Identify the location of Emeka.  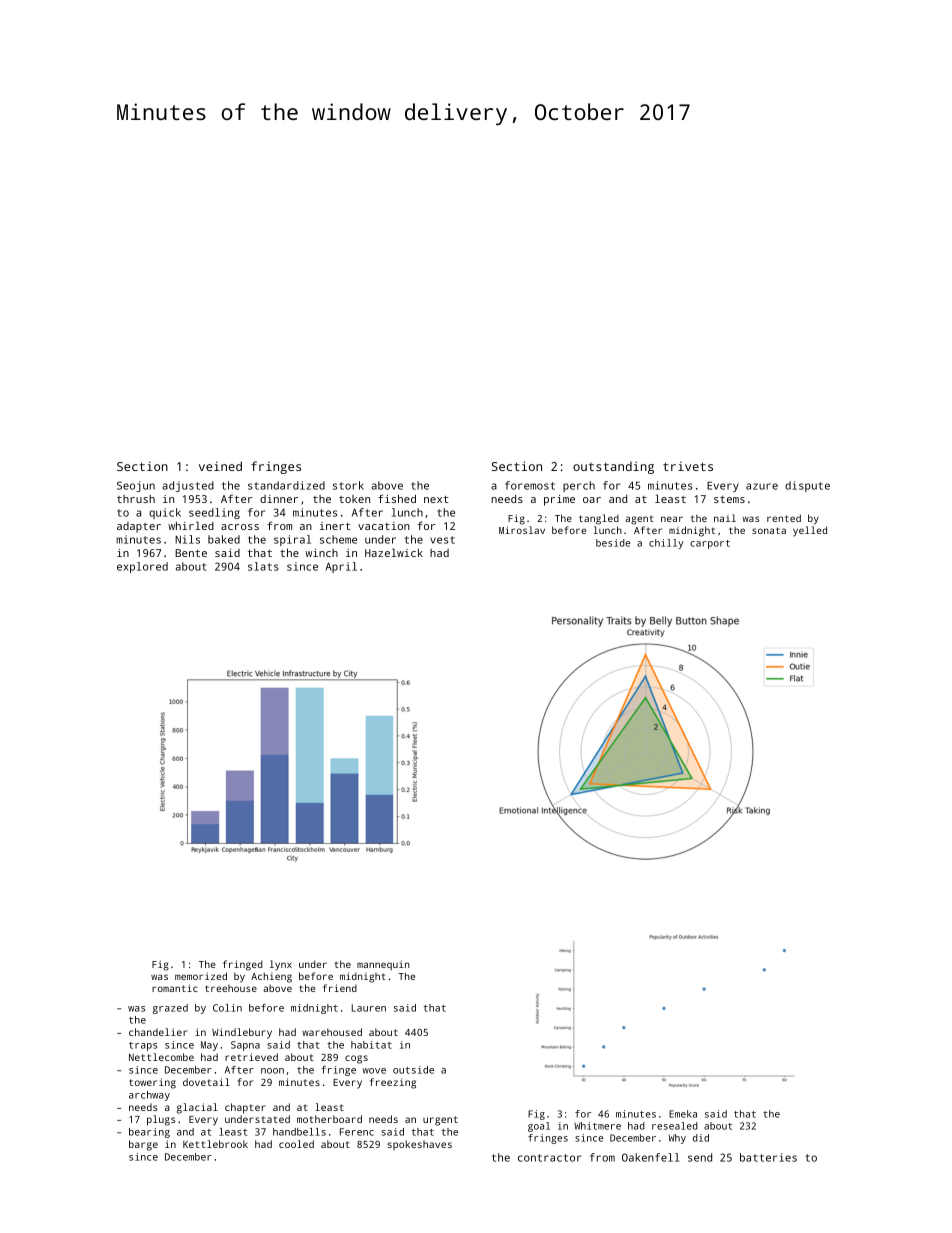
(683, 1114).
